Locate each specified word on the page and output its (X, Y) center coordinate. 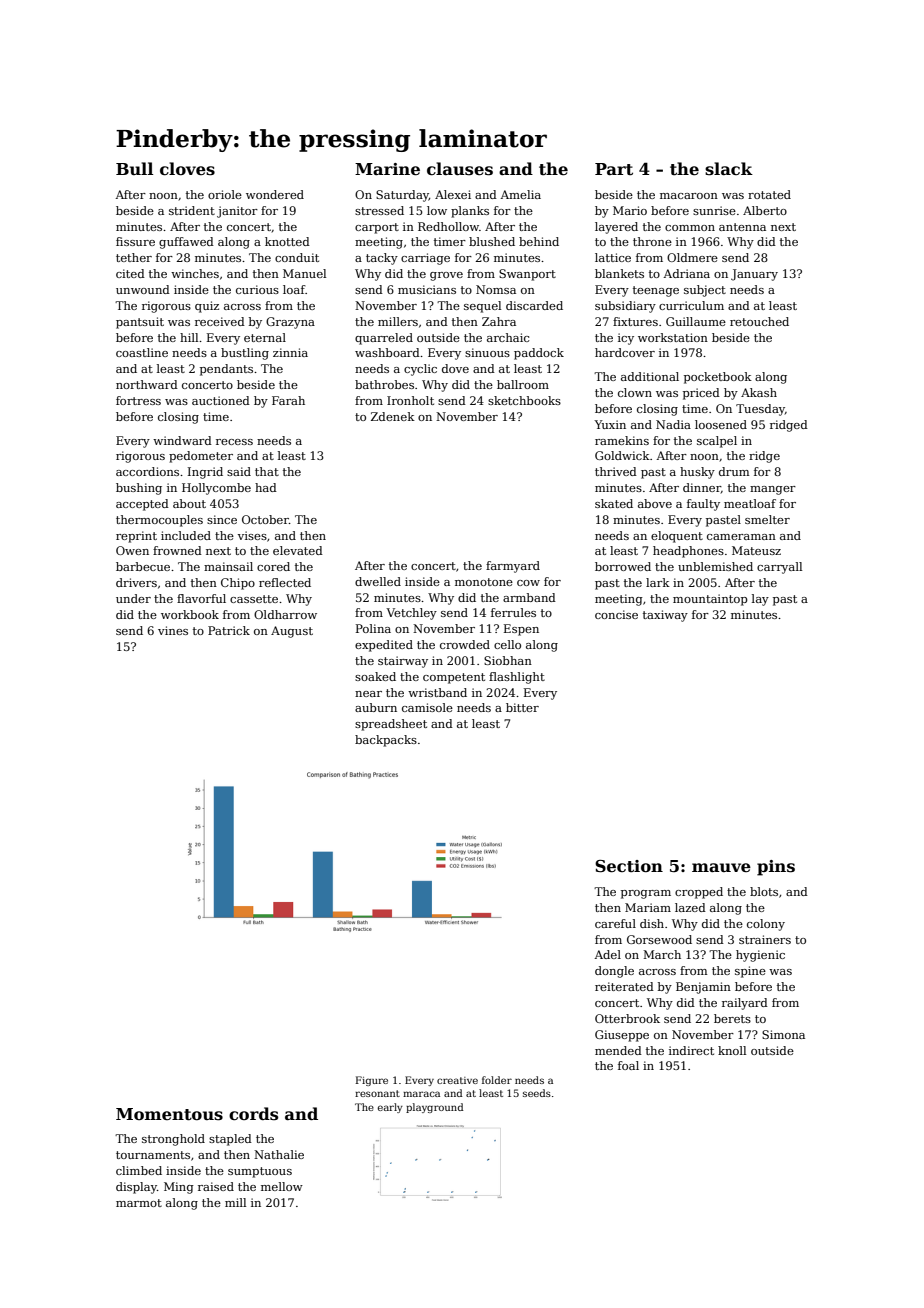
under (133, 598)
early (390, 1108)
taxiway (665, 616)
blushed (492, 241)
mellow (282, 1186)
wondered (275, 194)
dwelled (378, 581)
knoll (732, 1050)
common (690, 228)
